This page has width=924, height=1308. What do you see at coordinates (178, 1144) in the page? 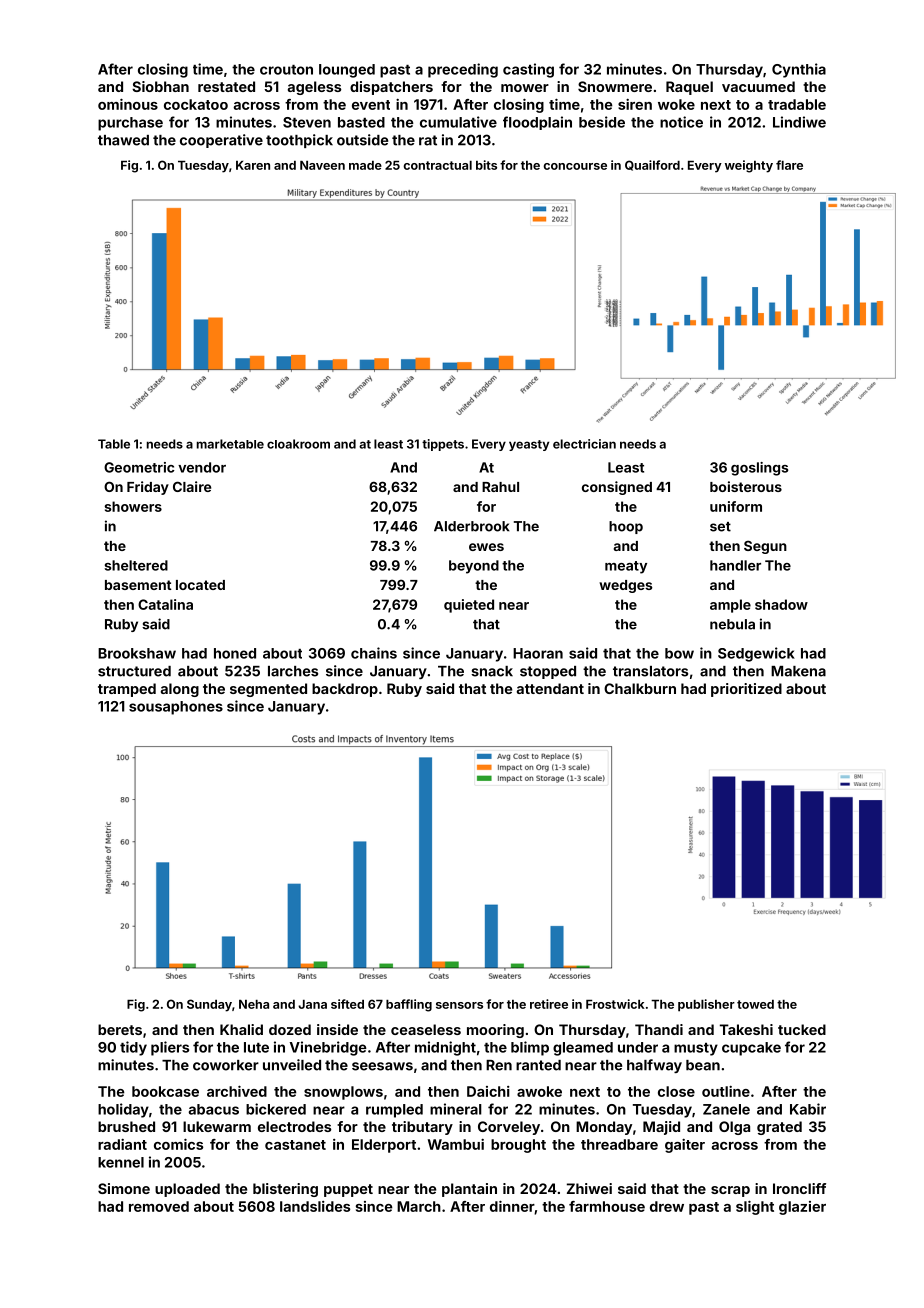
I see `comics` at bounding box center [178, 1144].
